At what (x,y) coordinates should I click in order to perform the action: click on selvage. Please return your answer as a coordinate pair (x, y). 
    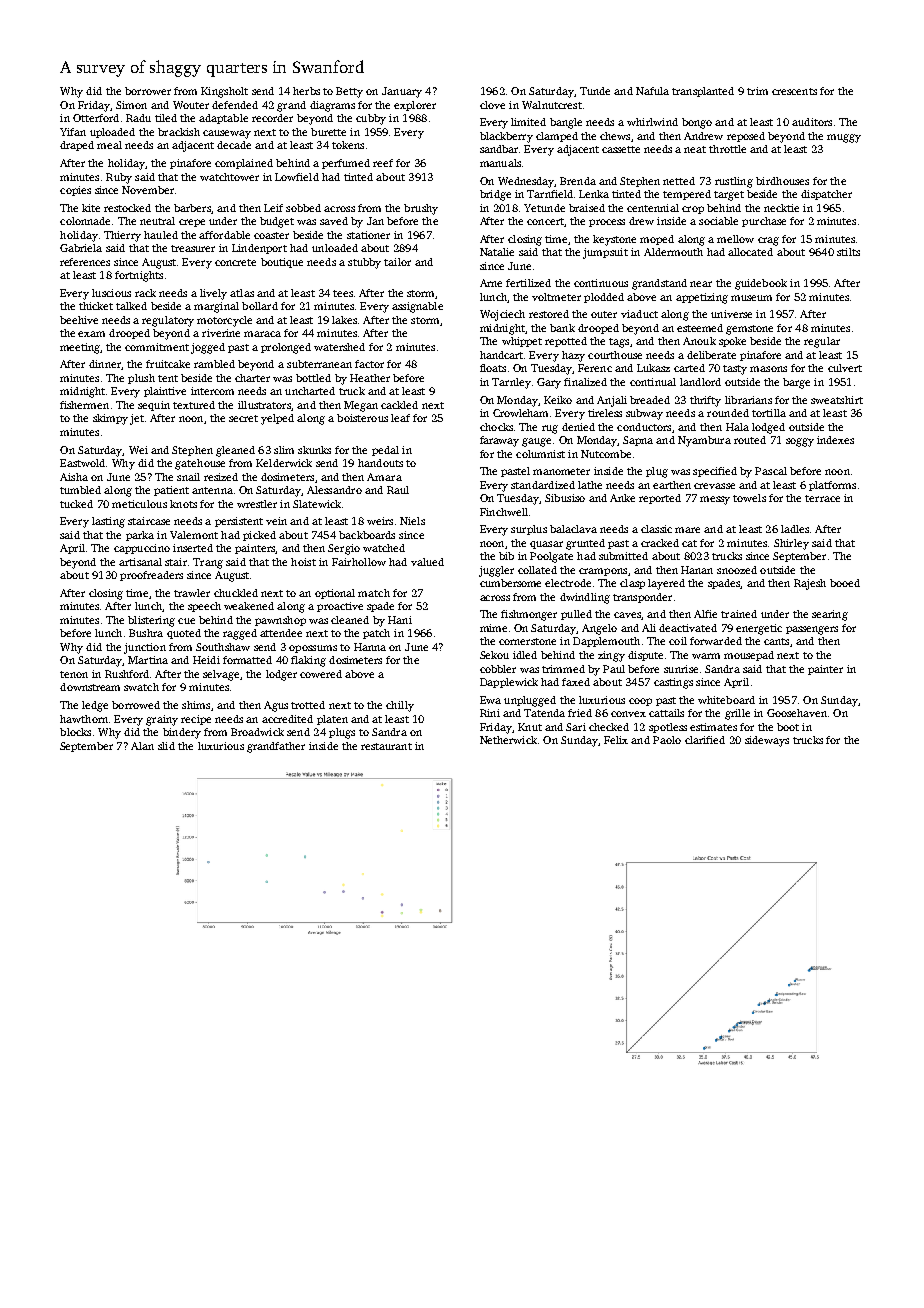
    Looking at the image, I should click on (221, 675).
